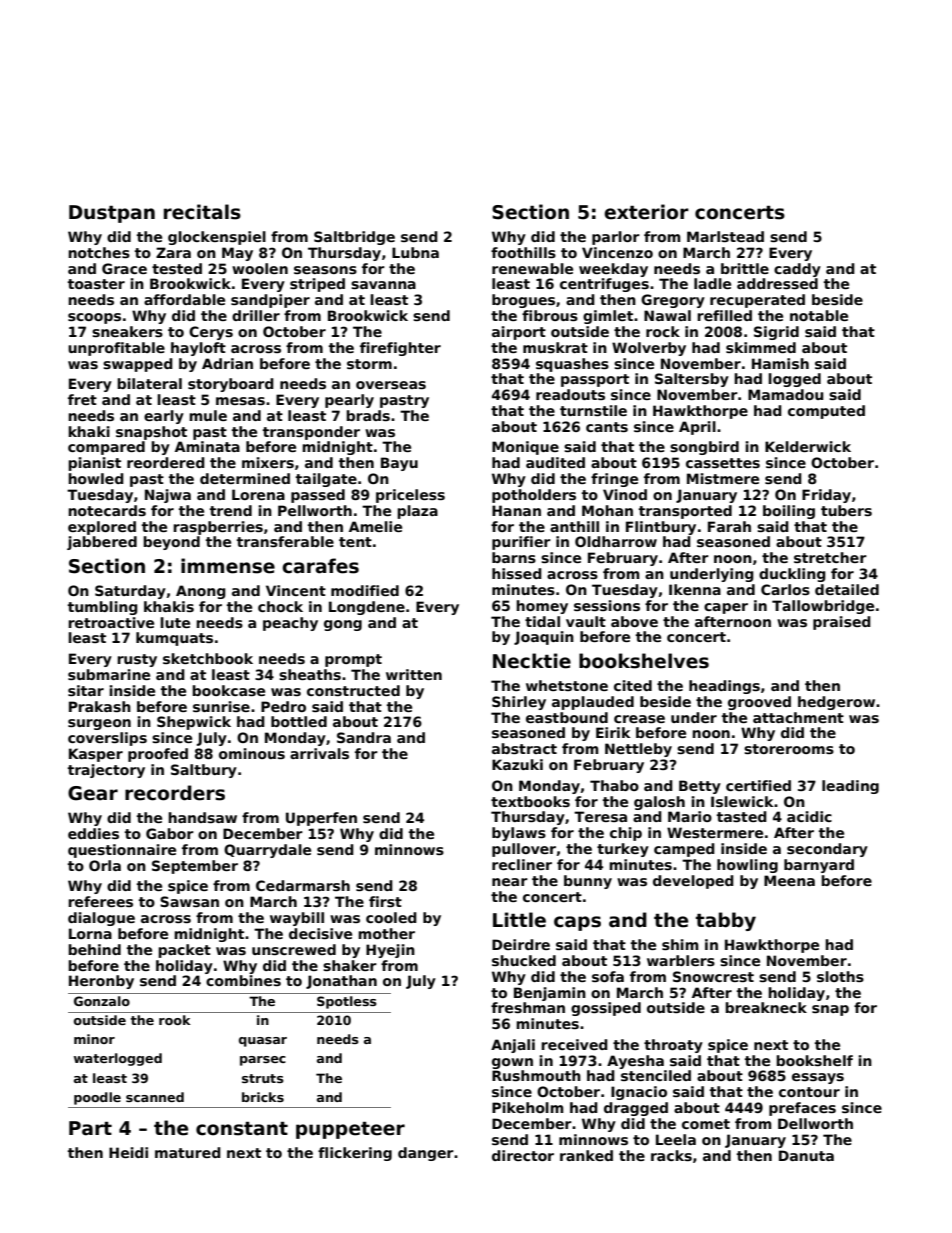  I want to click on cants, so click(607, 427).
